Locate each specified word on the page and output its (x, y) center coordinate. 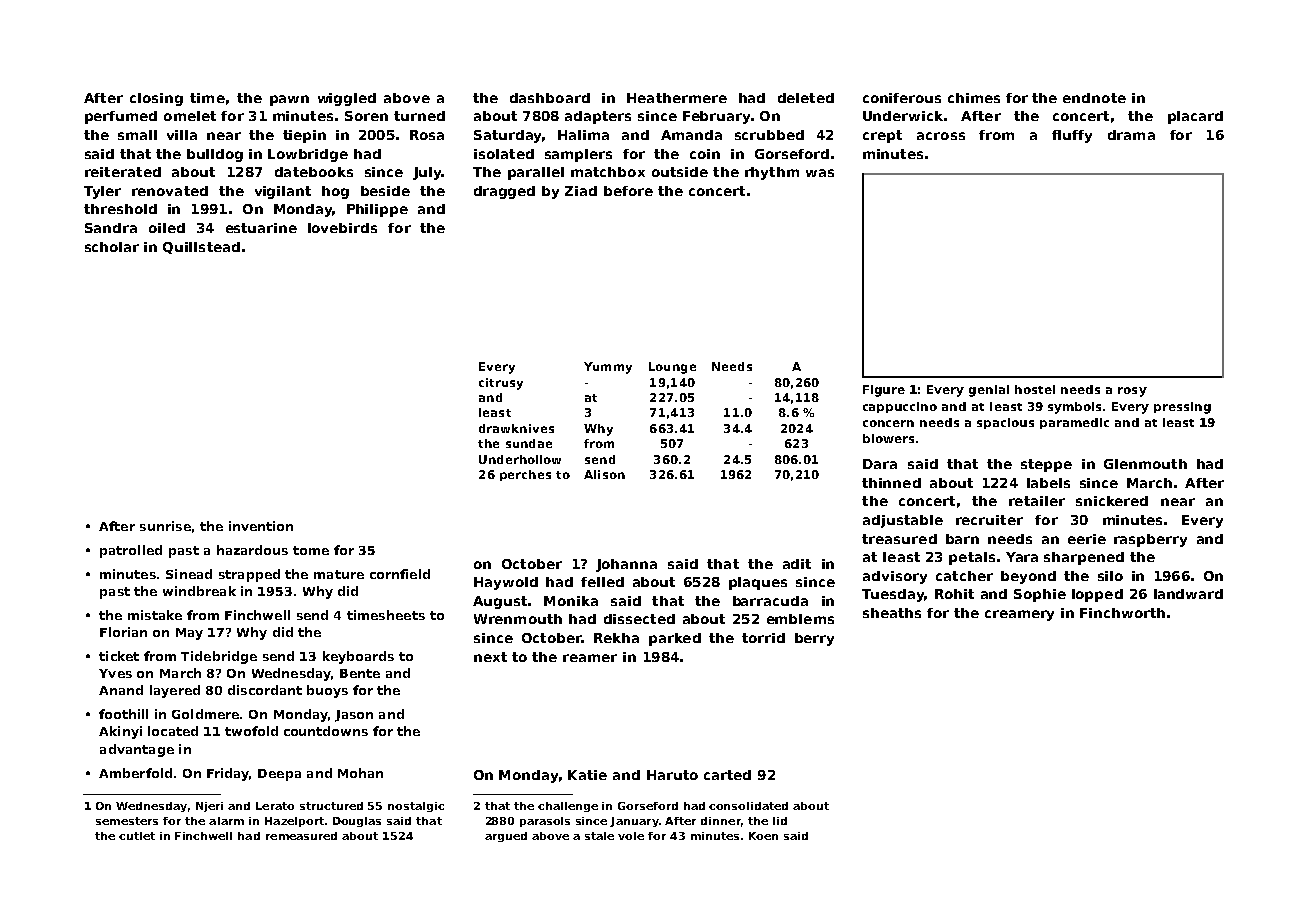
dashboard (550, 98)
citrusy (501, 384)
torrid (763, 638)
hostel (1035, 389)
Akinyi (120, 732)
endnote (1094, 98)
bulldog (215, 155)
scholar (112, 247)
